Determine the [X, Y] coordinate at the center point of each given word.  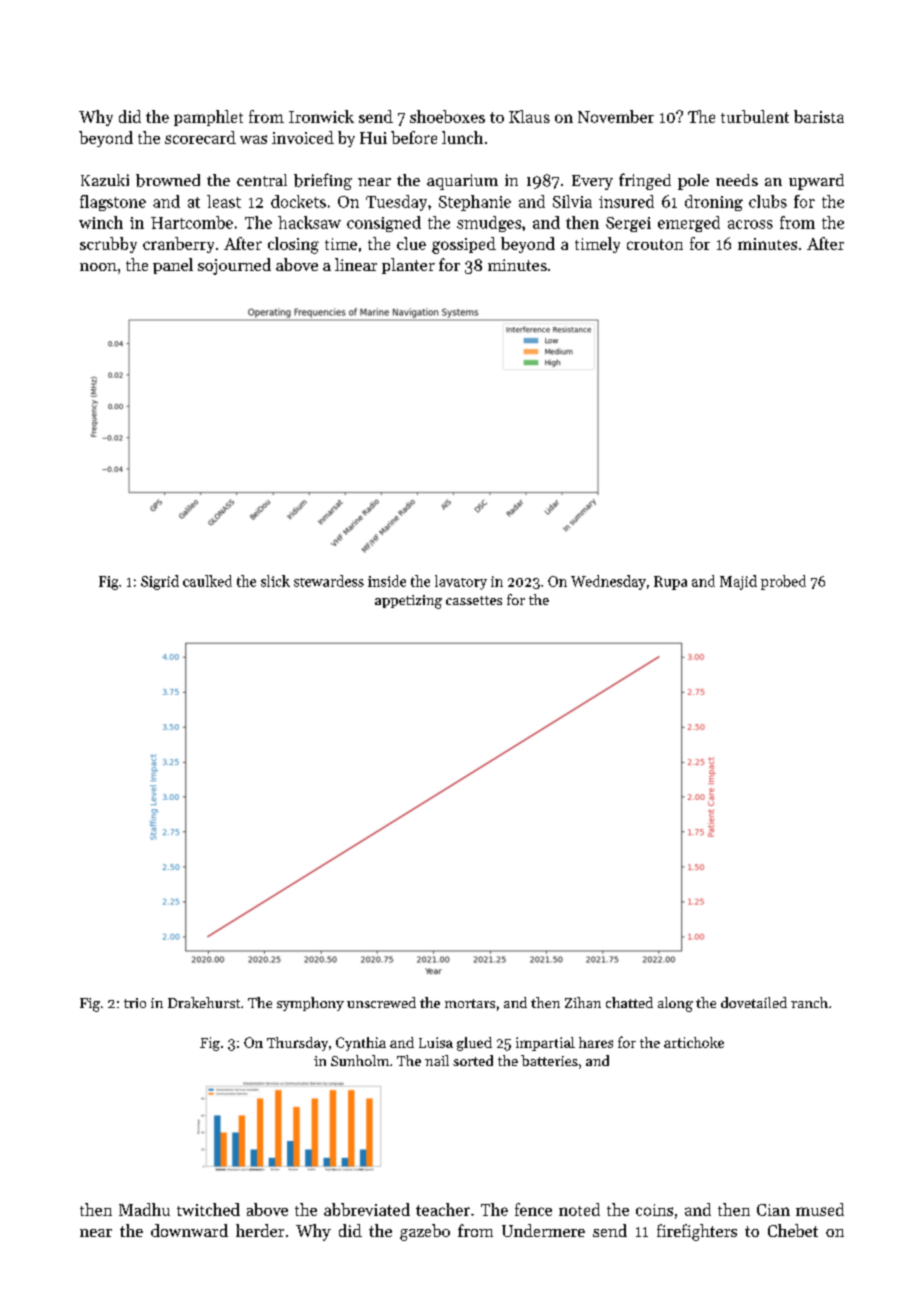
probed [783, 582]
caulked [207, 581]
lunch [462, 137]
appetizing [408, 602]
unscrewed [381, 1002]
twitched [208, 1209]
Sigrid [160, 582]
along [675, 1004]
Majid [738, 582]
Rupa [670, 583]
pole [693, 182]
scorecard [200, 137]
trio [135, 1003]
